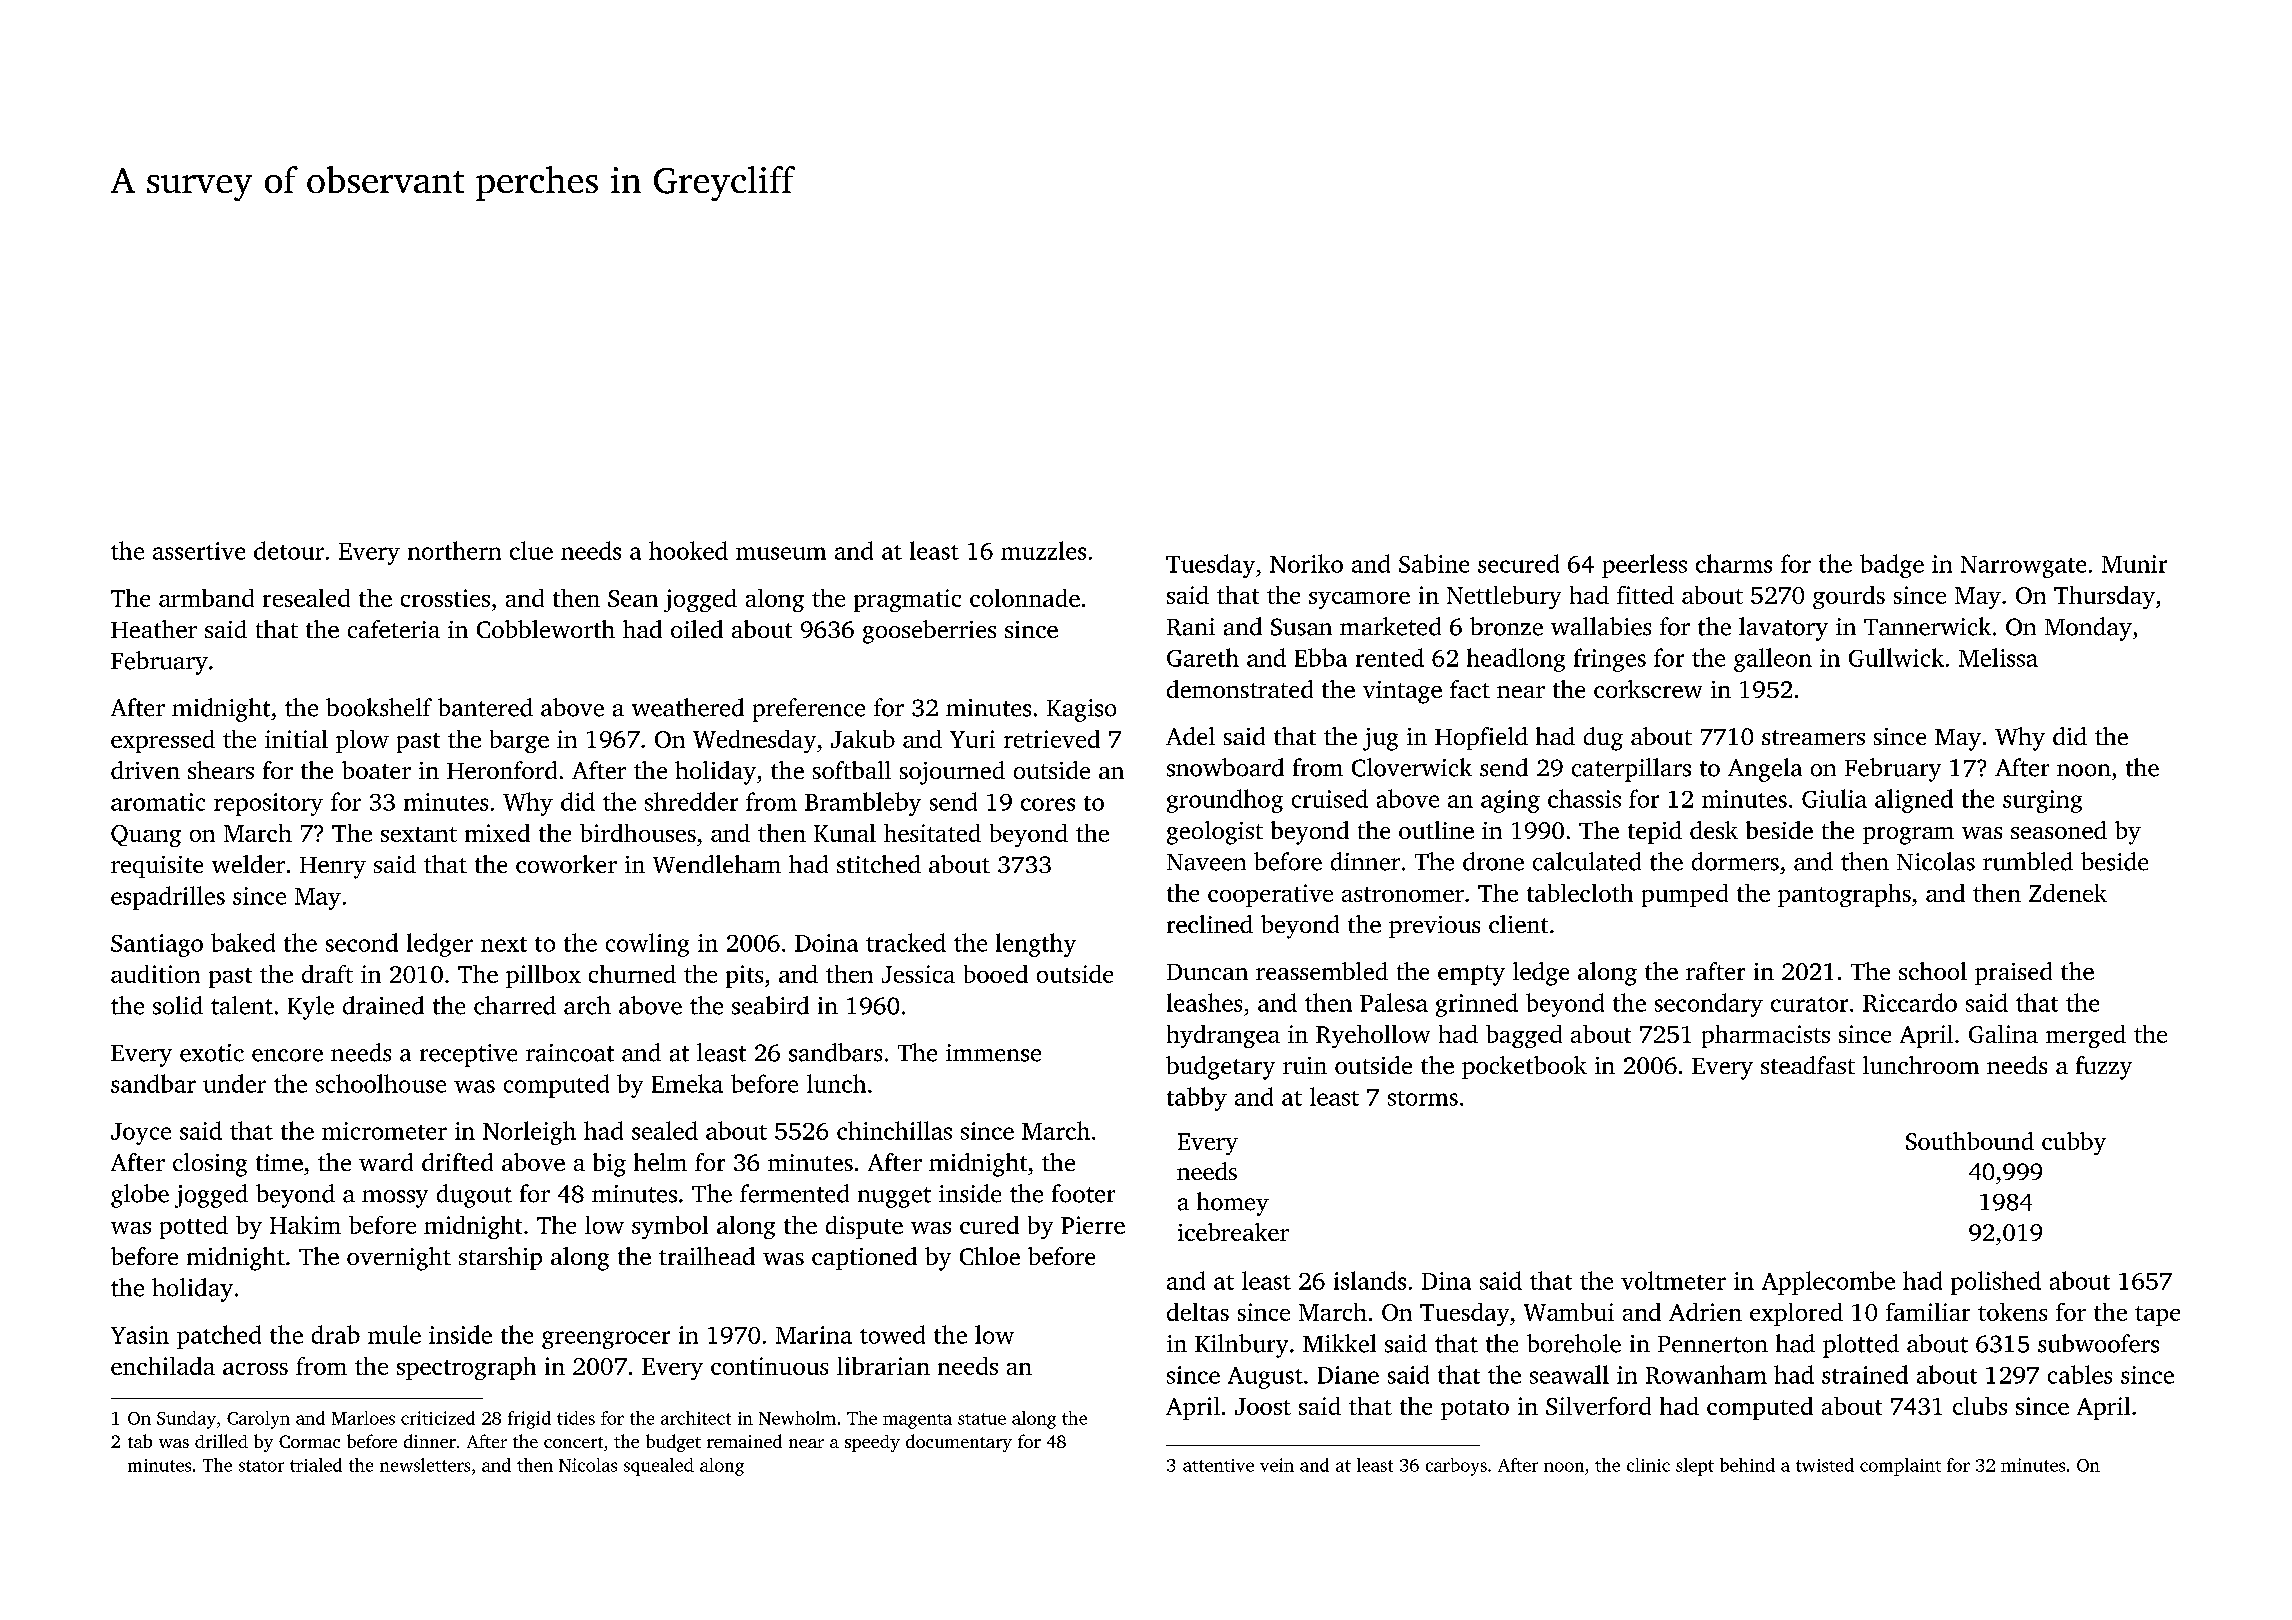 The height and width of the image is (1620, 2292). I want to click on program, so click(1908, 836).
